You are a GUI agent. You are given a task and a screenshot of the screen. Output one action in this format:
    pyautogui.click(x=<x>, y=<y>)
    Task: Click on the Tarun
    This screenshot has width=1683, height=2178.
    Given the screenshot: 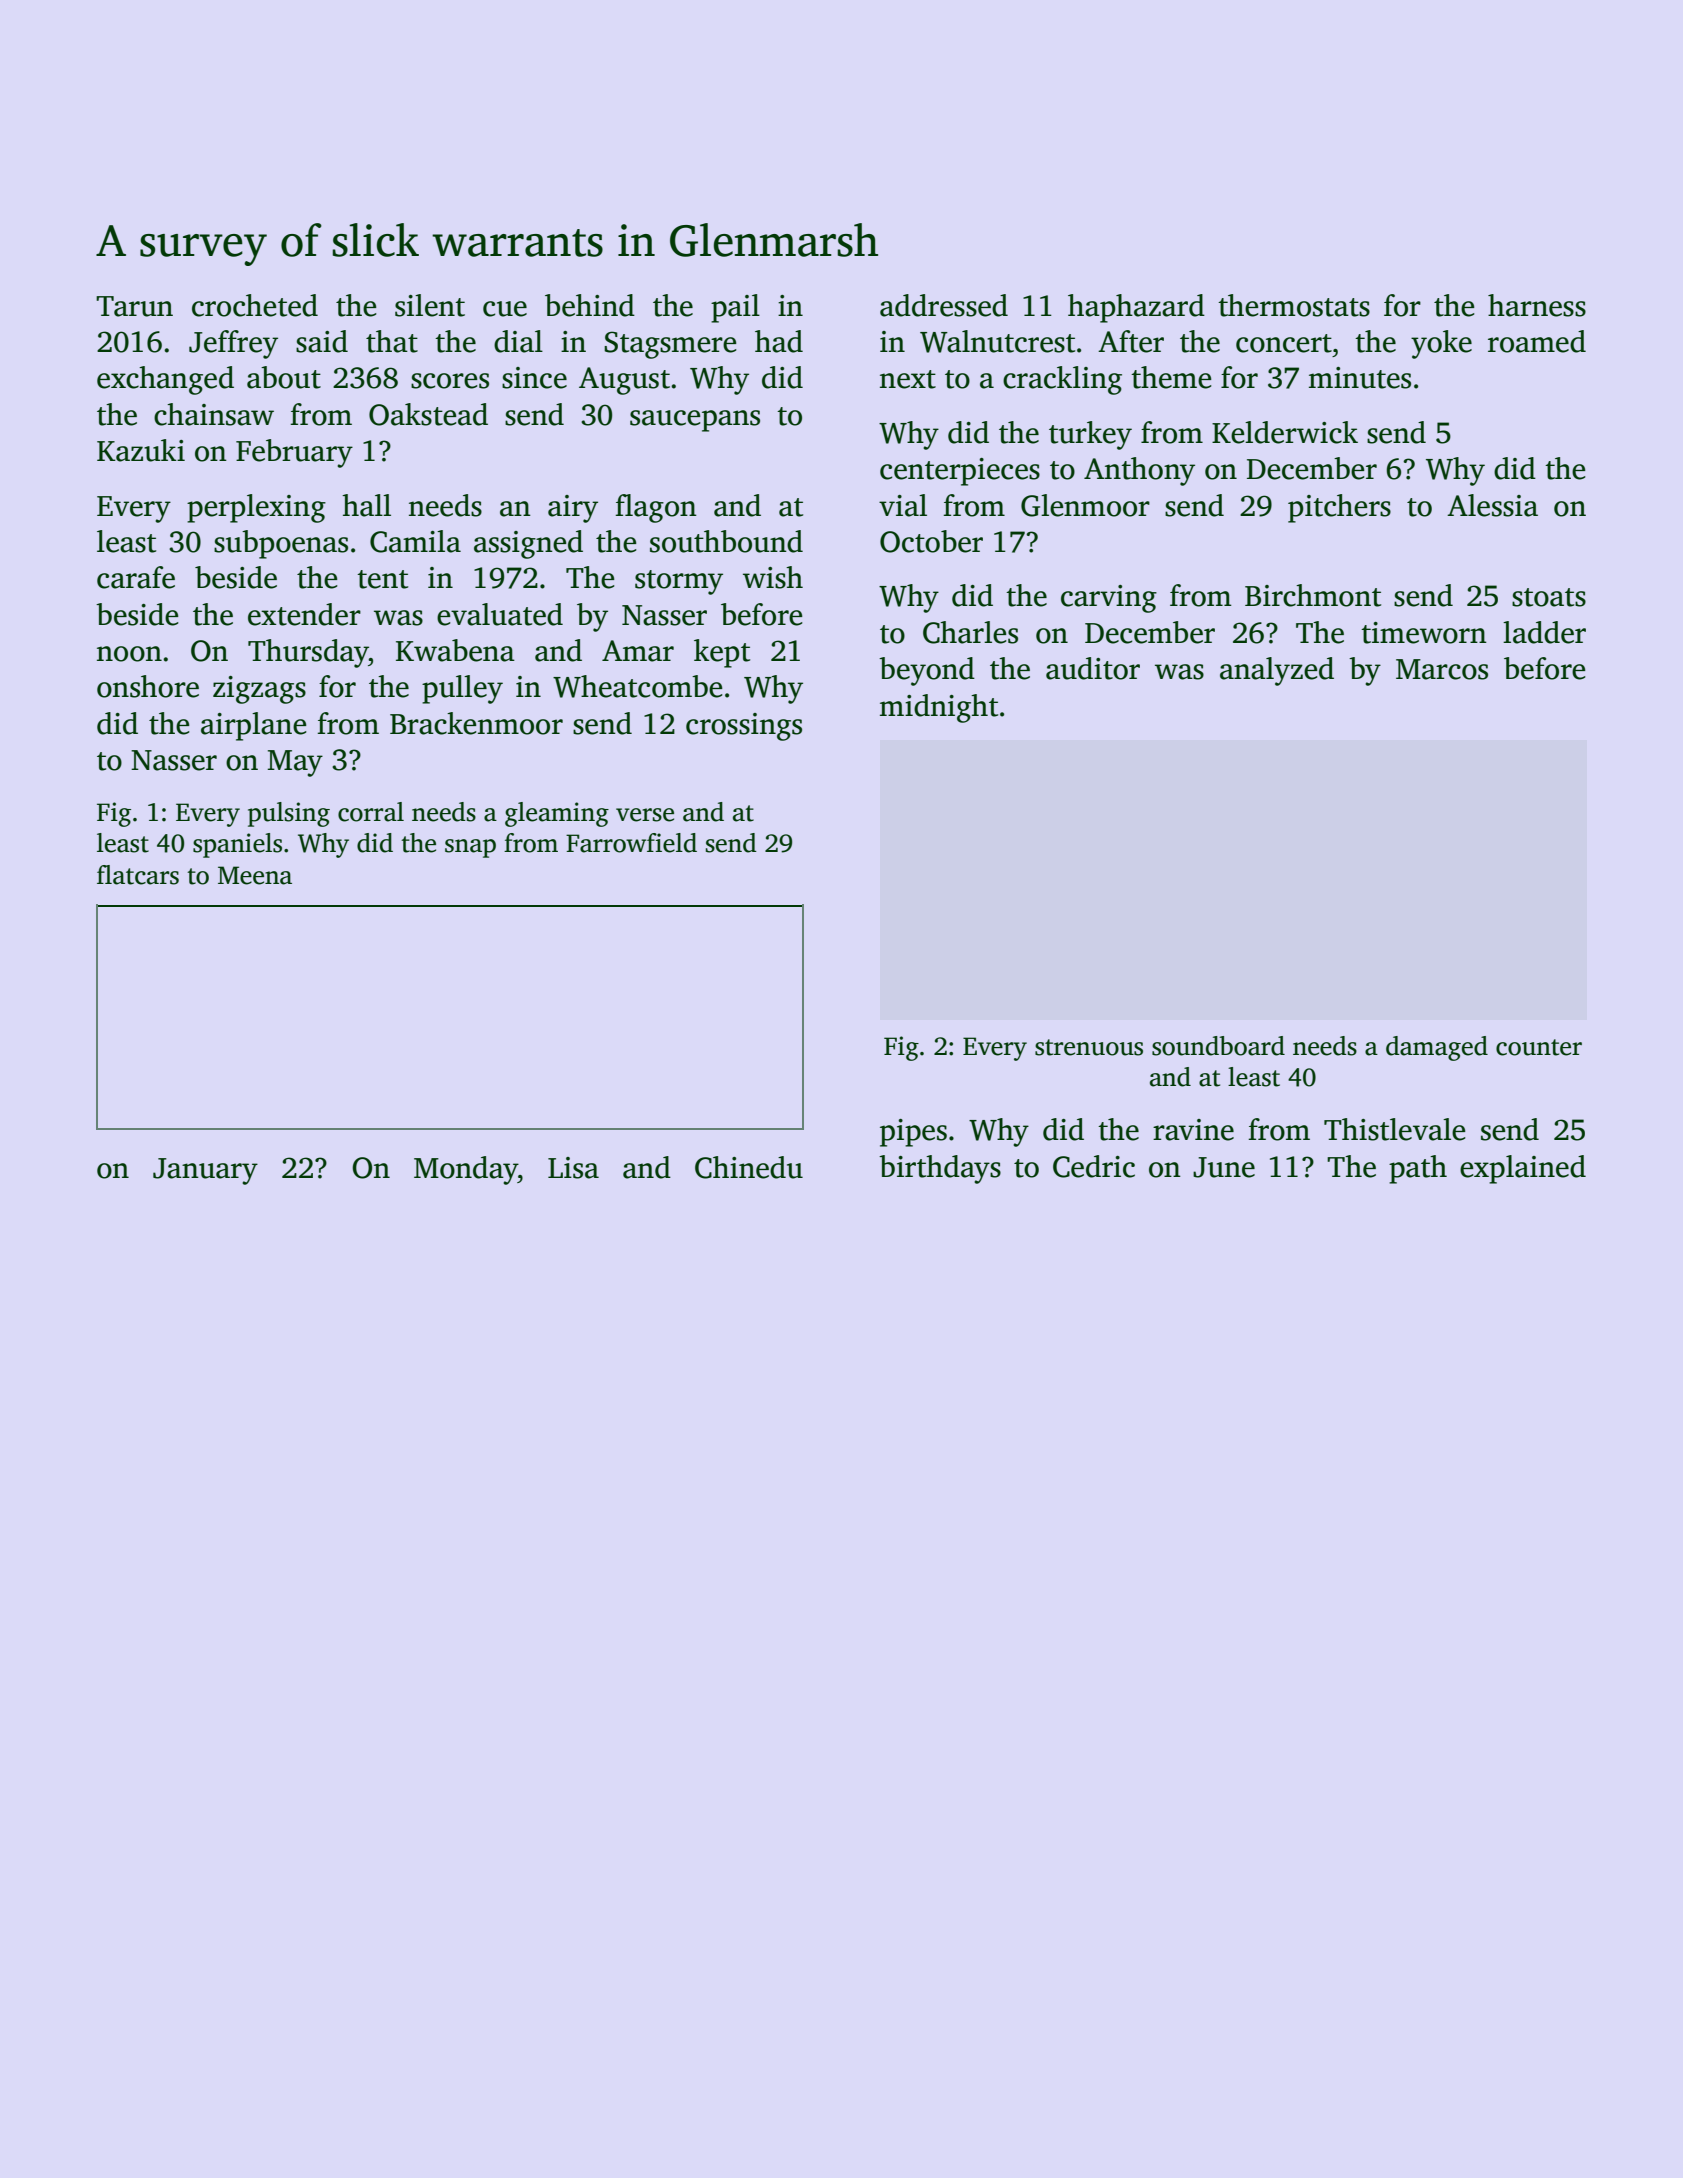 What is the action you would take?
    pyautogui.click(x=134, y=306)
